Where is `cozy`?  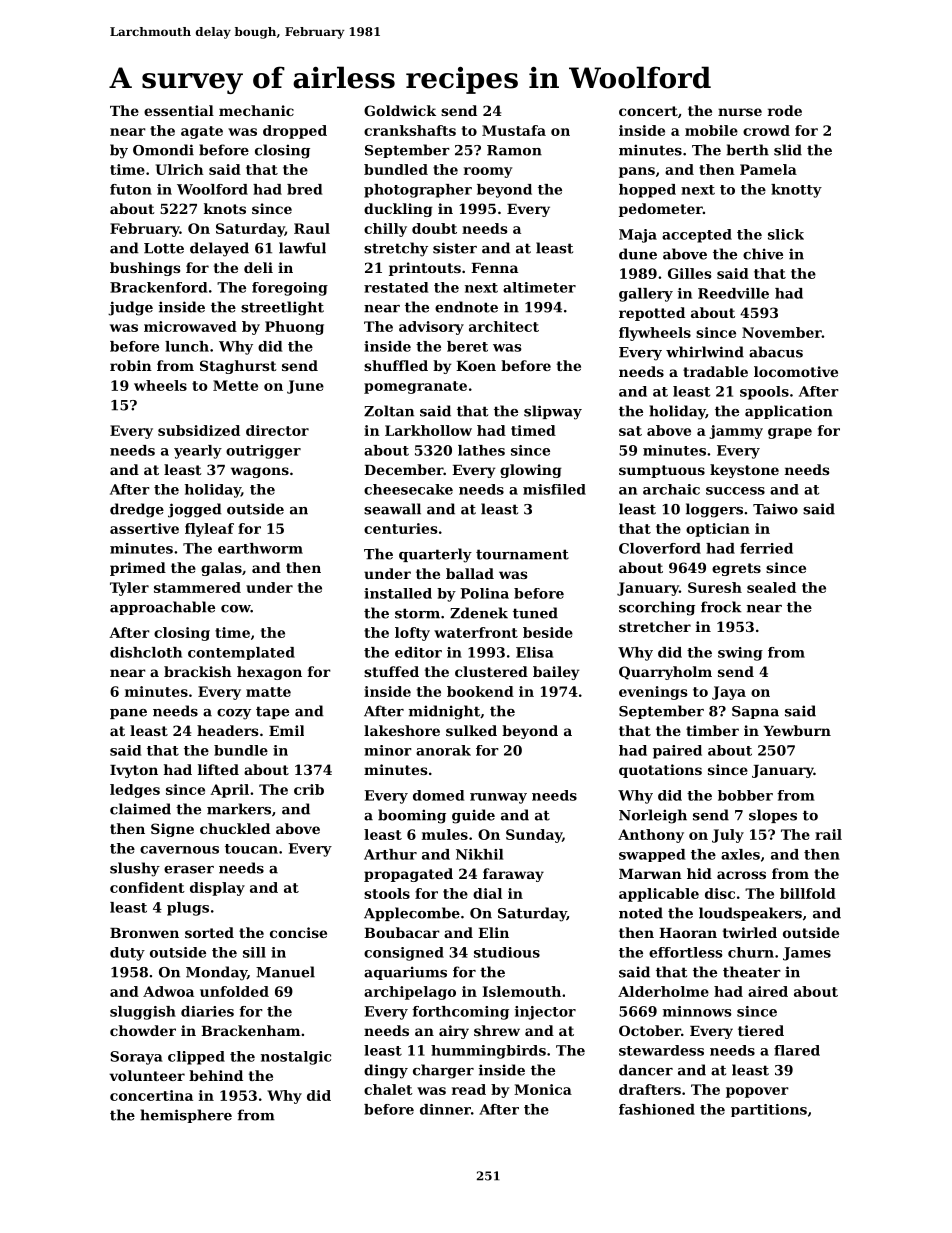
cozy is located at coordinates (234, 714).
